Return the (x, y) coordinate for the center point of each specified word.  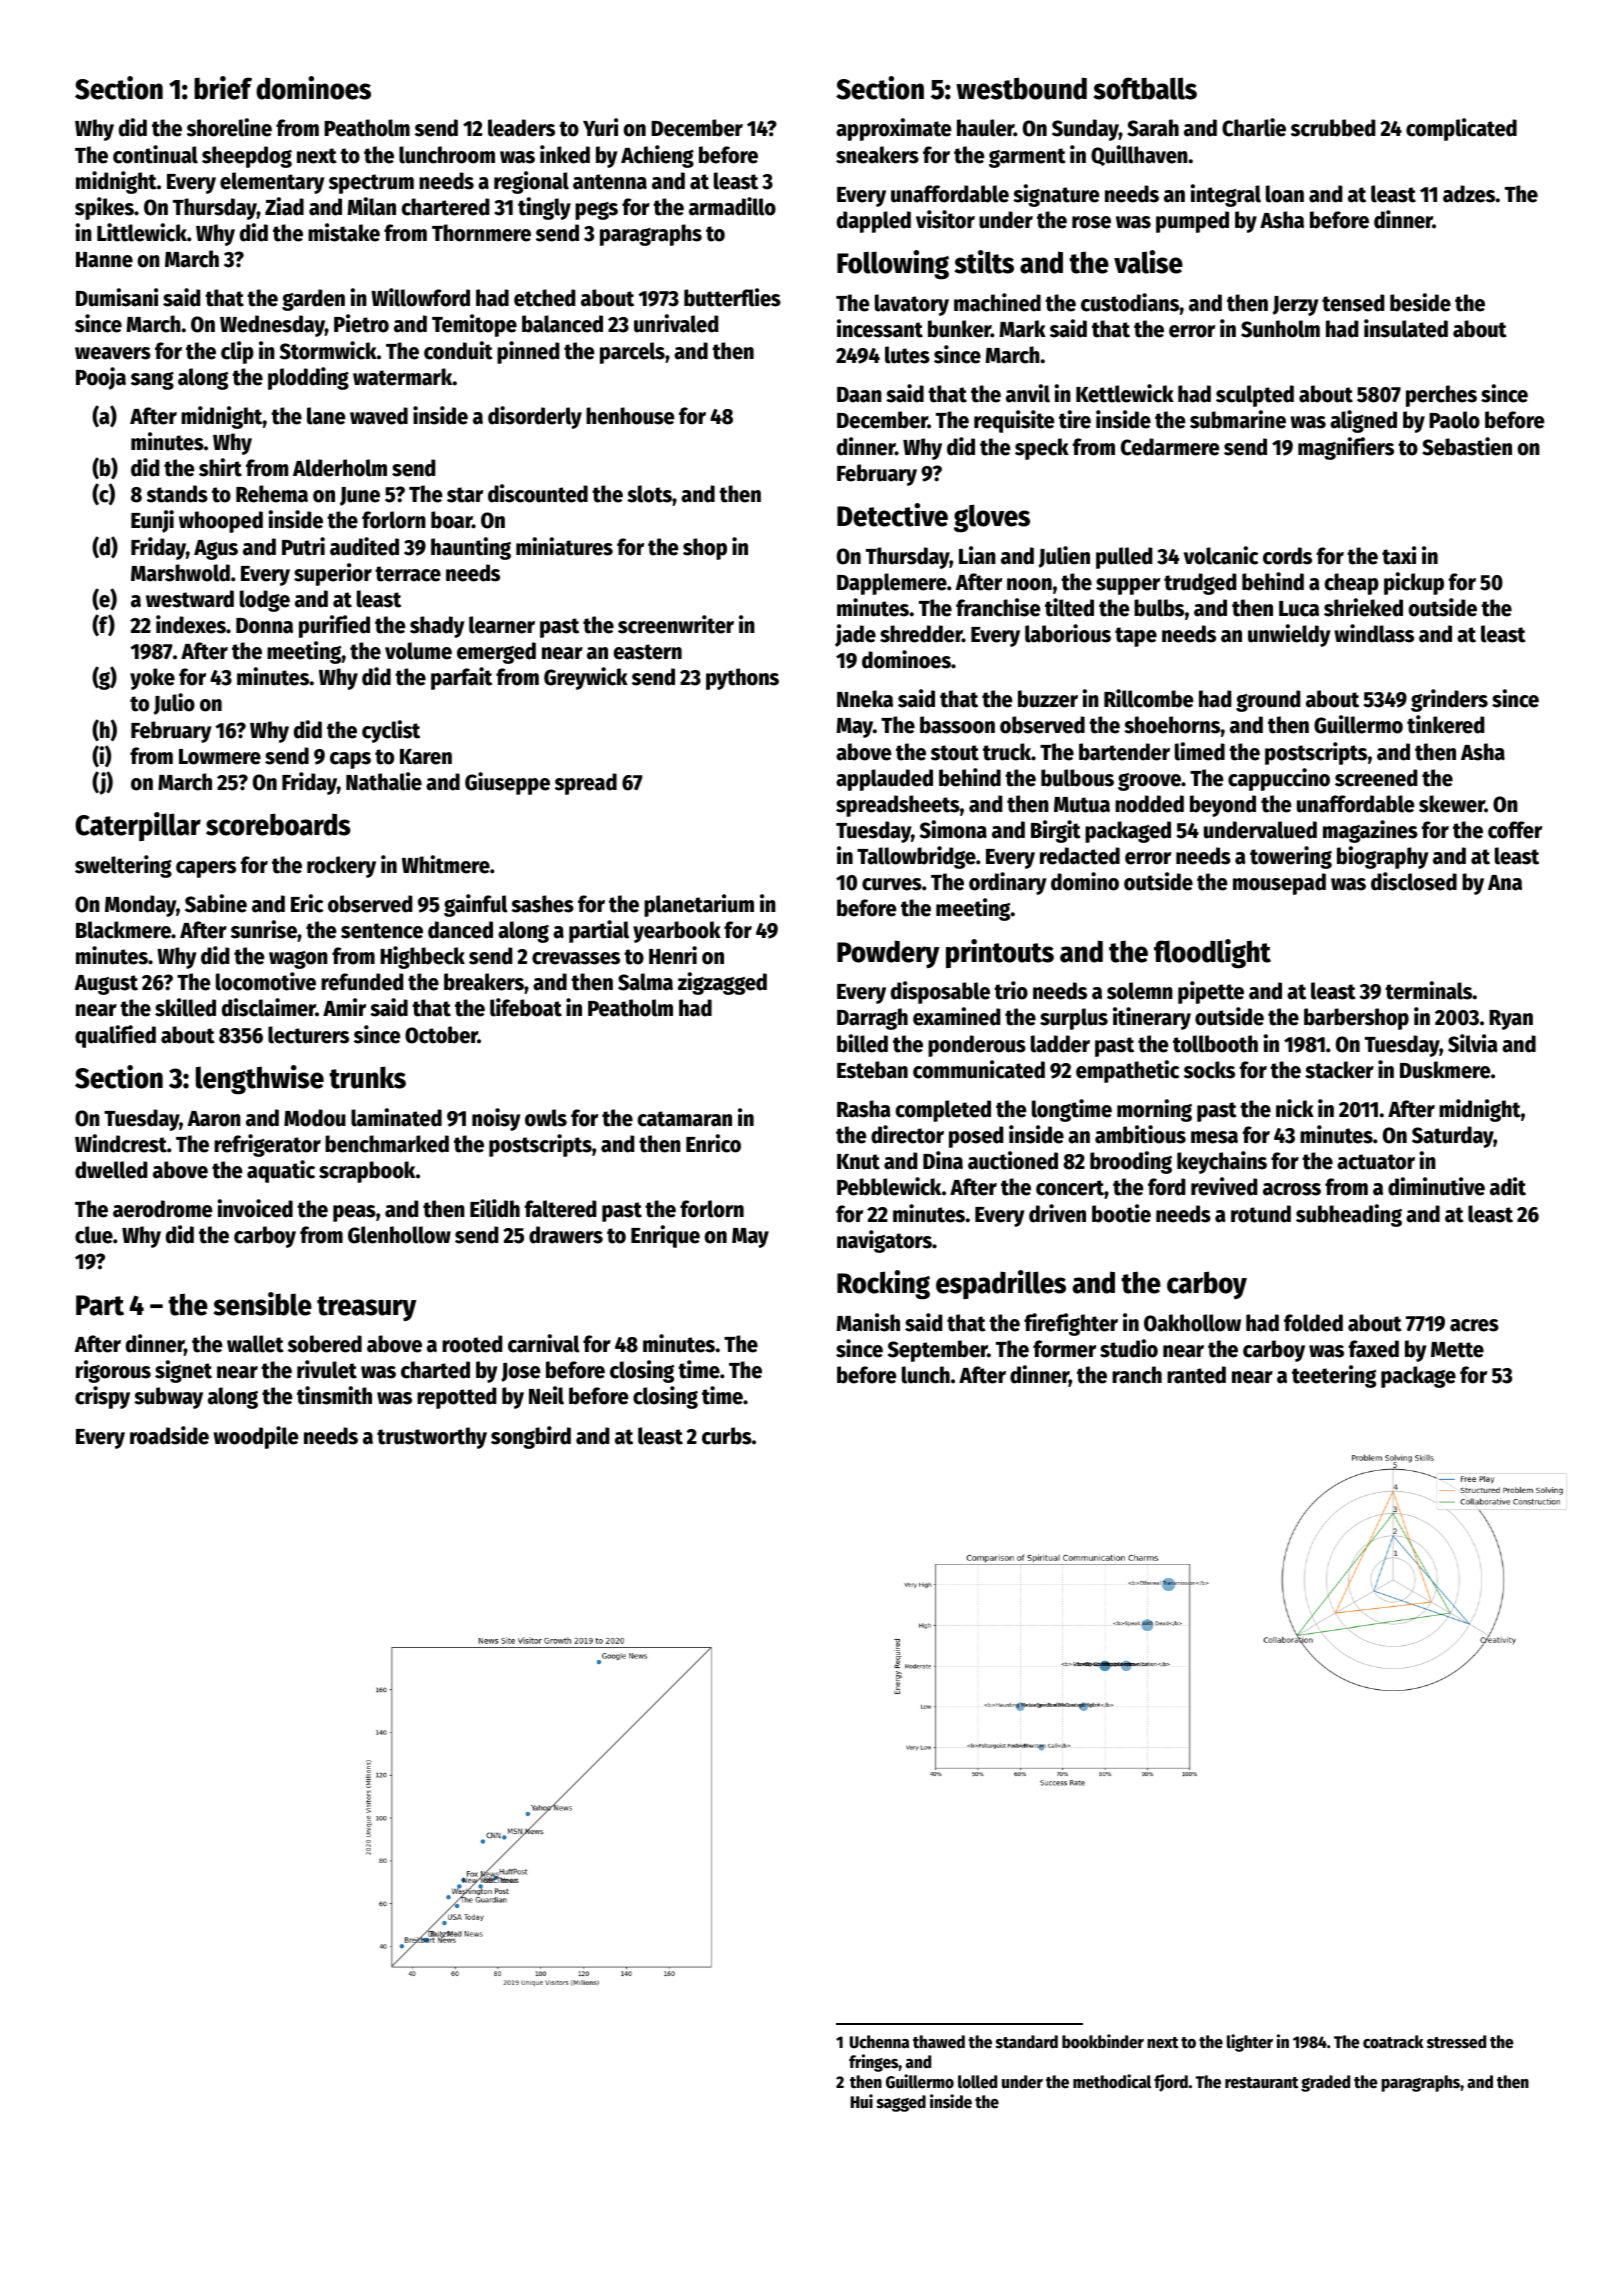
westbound (1021, 88)
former (1064, 1349)
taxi (1399, 555)
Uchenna (879, 2042)
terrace (408, 574)
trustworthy (432, 1438)
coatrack (1393, 2042)
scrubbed (1333, 128)
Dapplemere (892, 584)
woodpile (255, 1437)
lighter (1250, 2043)
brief (223, 88)
